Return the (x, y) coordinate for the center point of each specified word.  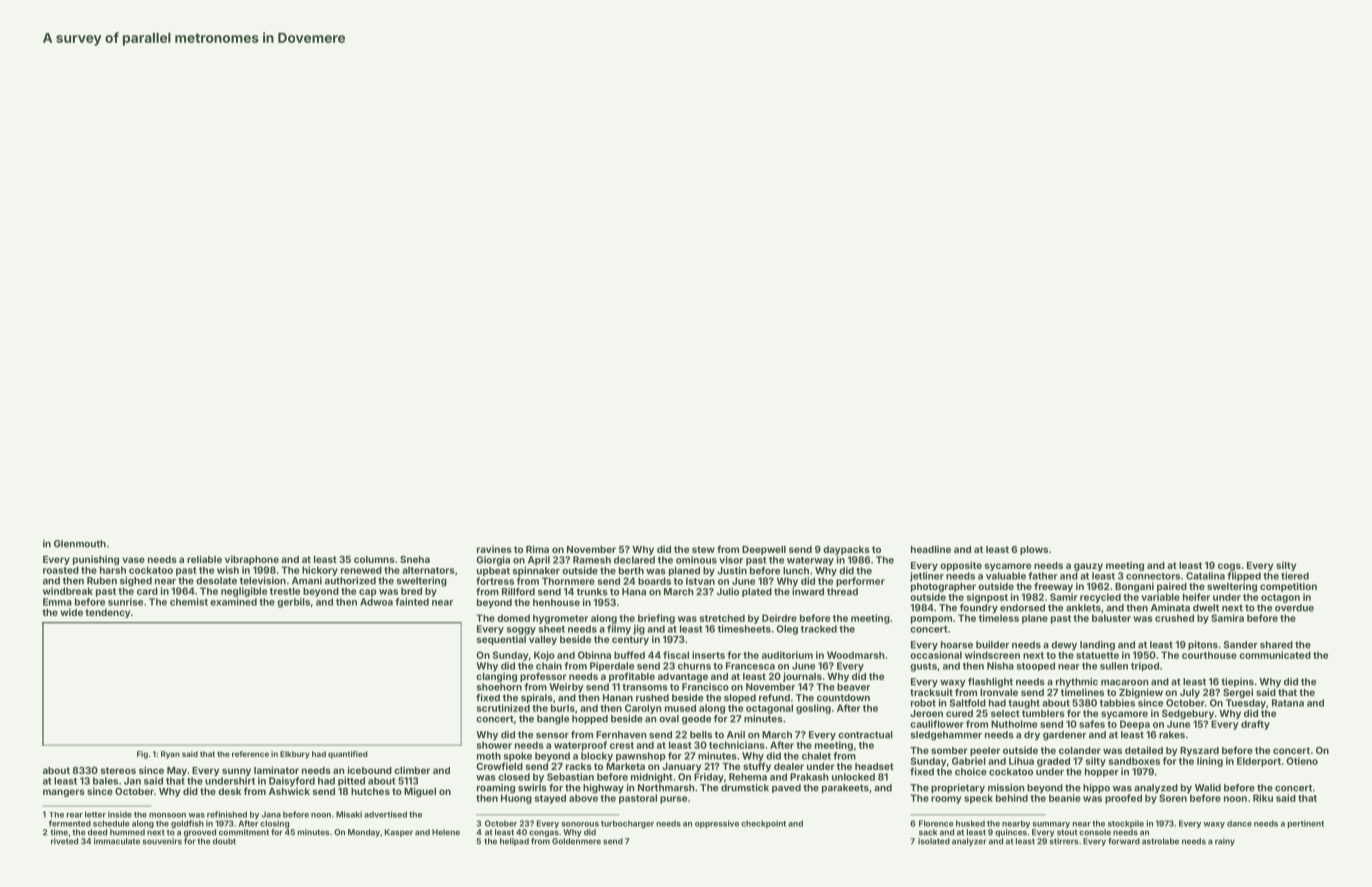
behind (1012, 798)
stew (703, 549)
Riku (1263, 798)
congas (544, 833)
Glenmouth (80, 544)
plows (1034, 550)
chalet (816, 756)
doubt (224, 841)
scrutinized (503, 708)
